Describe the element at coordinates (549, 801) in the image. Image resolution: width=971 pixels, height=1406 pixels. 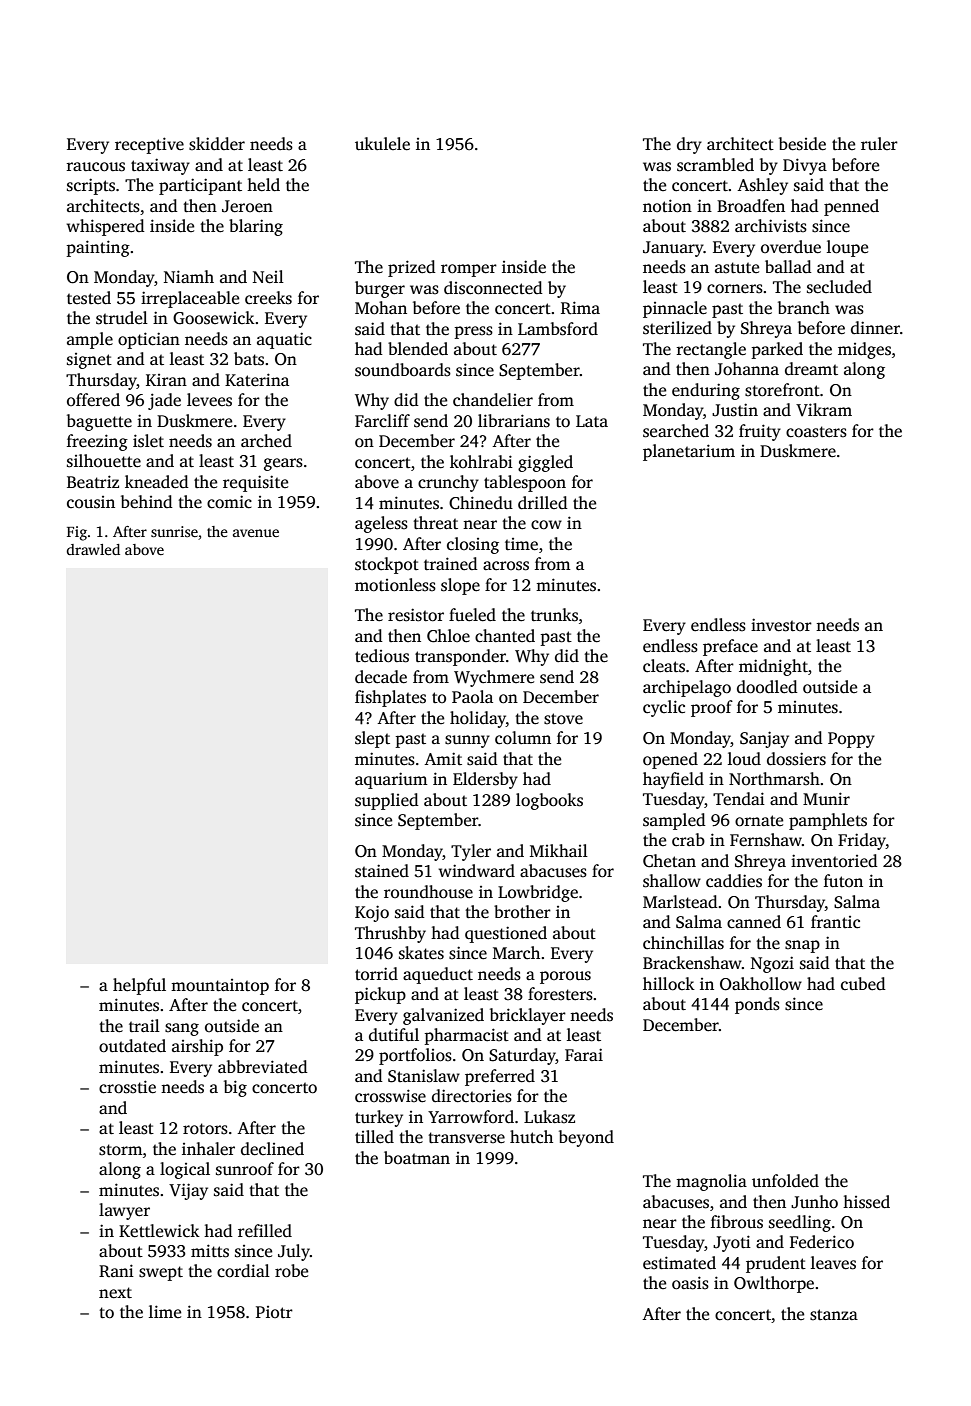
I see `logbooks` at that location.
